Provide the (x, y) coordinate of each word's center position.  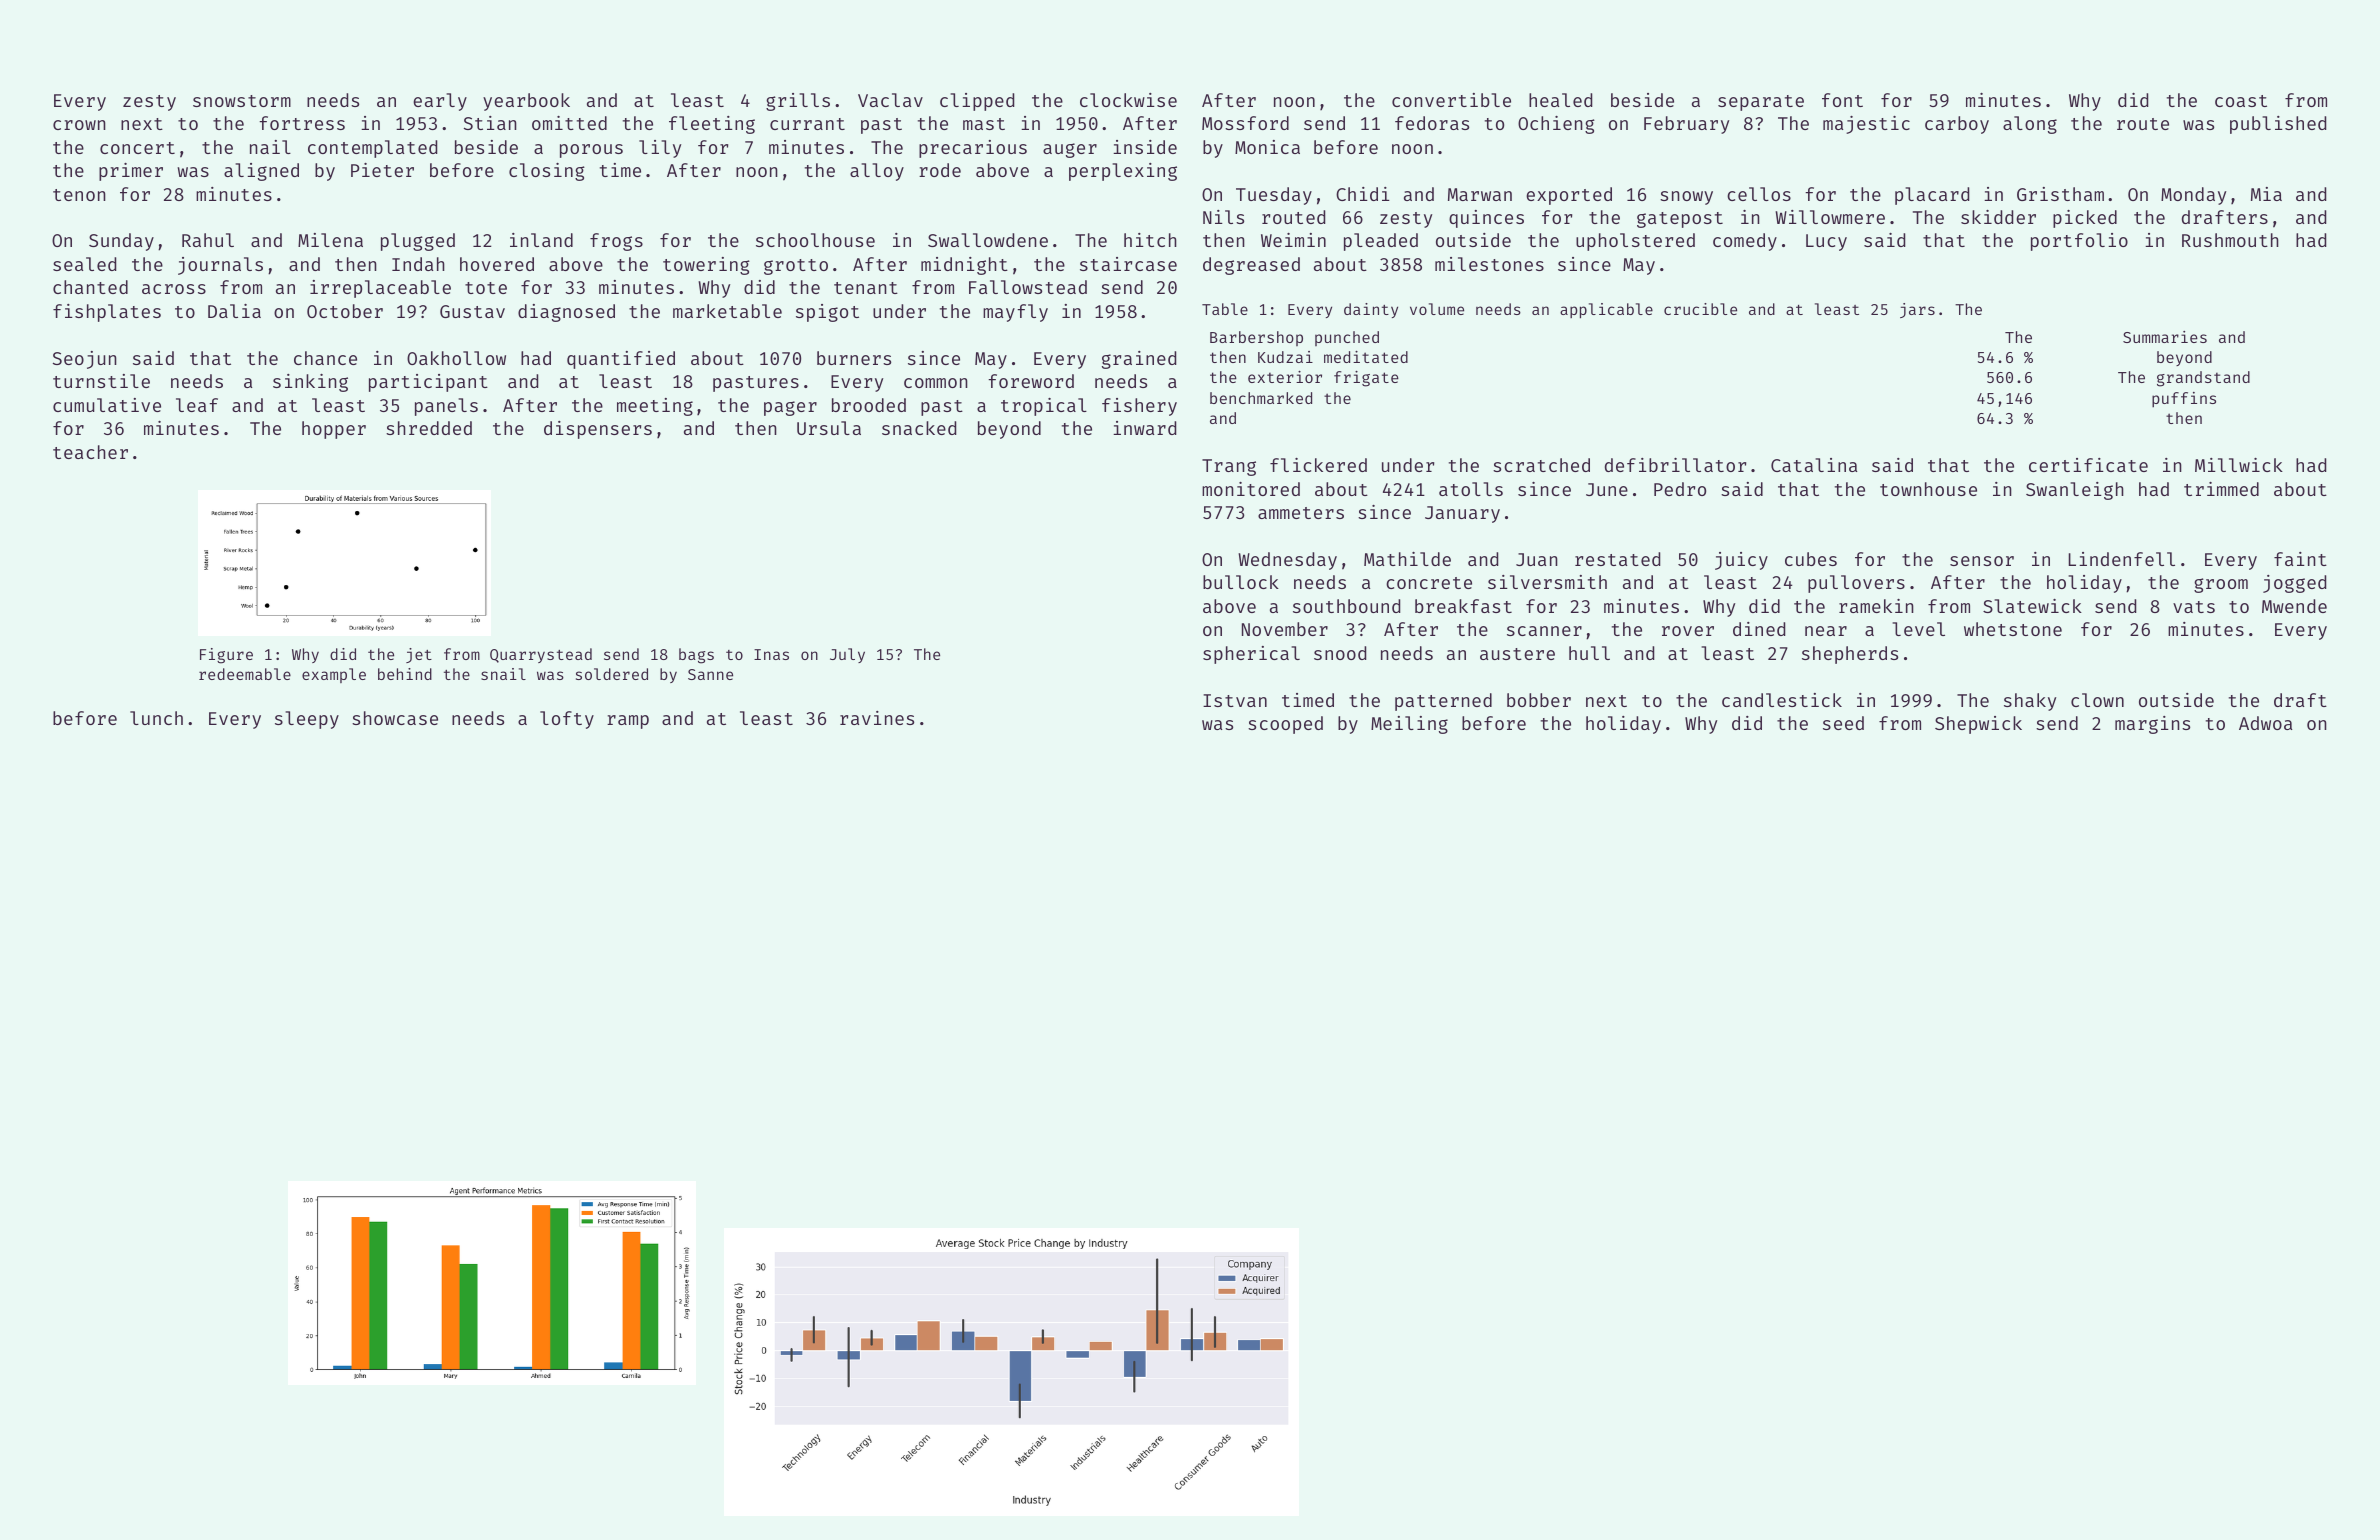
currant (807, 124)
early (440, 102)
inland (541, 240)
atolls (1471, 489)
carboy (1957, 125)
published (2278, 125)
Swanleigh (2075, 491)
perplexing (1123, 172)
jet (419, 655)
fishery (1139, 407)
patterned (1443, 702)
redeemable (245, 674)
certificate (2088, 465)
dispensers (598, 430)
